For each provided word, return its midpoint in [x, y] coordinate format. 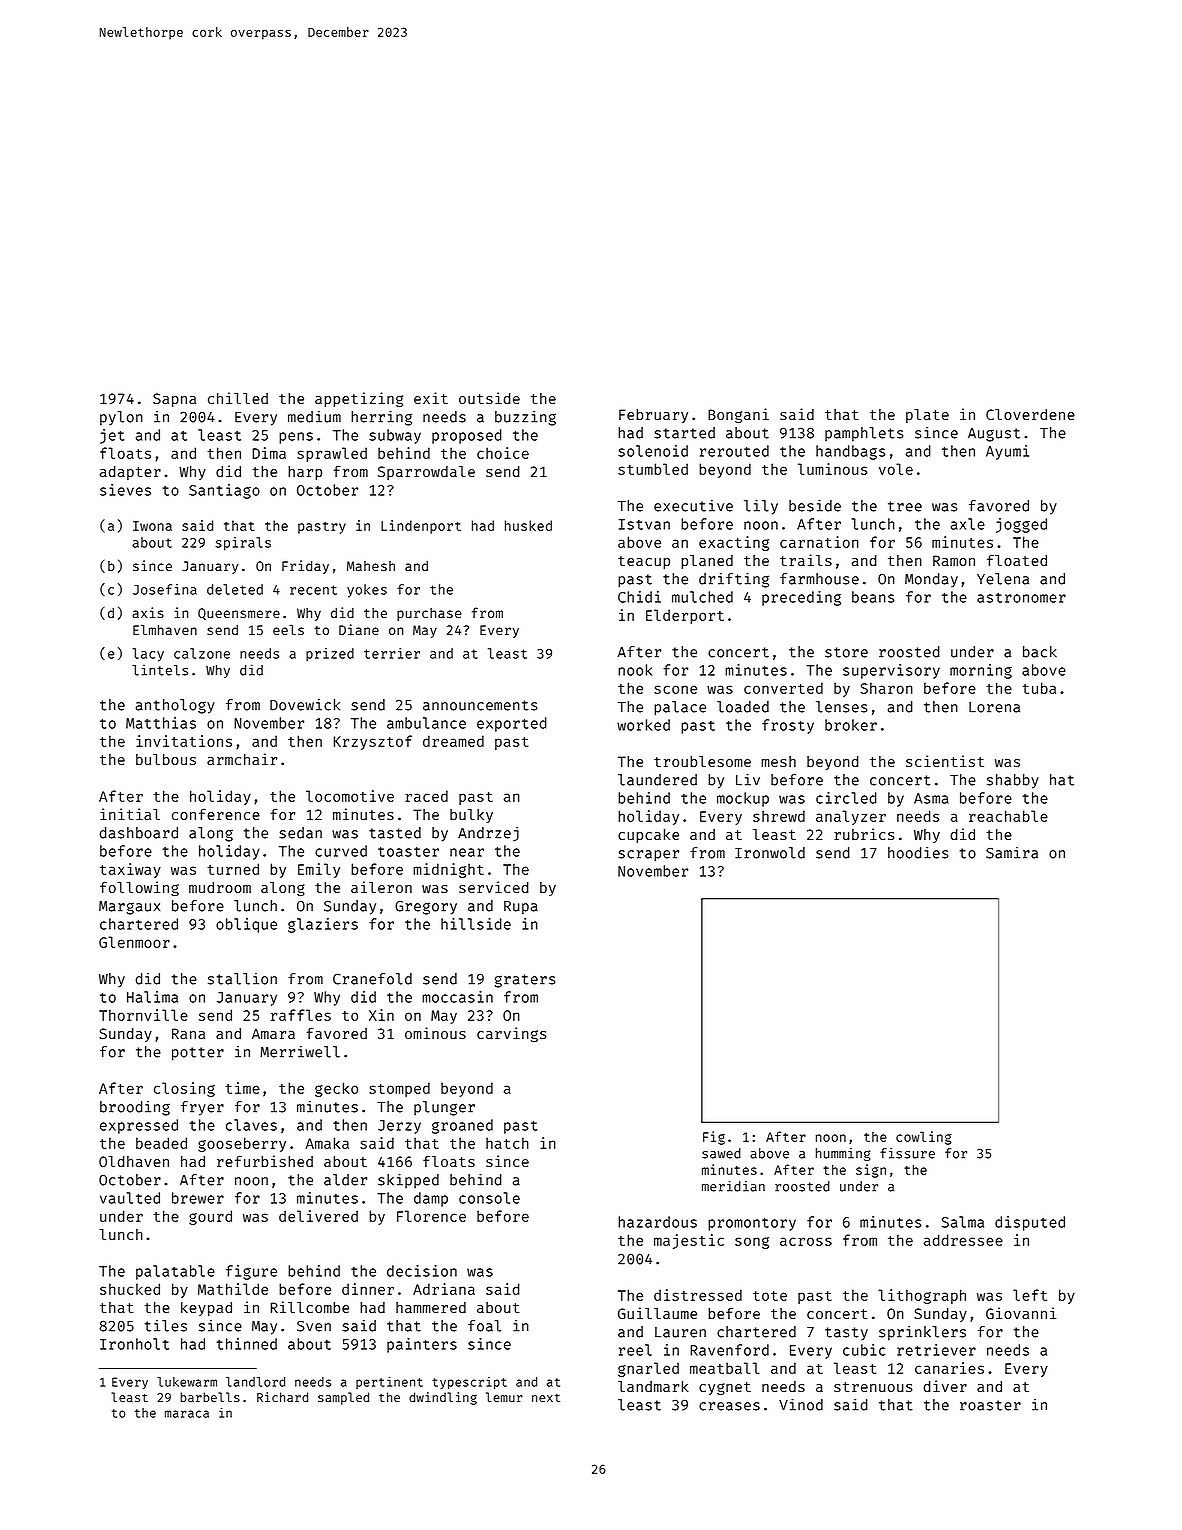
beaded [161, 1143]
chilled [238, 398]
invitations [184, 741]
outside [489, 398]
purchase [429, 614]
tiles [166, 1326]
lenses [841, 707]
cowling [924, 1138]
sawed [721, 1153]
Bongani [738, 415]
